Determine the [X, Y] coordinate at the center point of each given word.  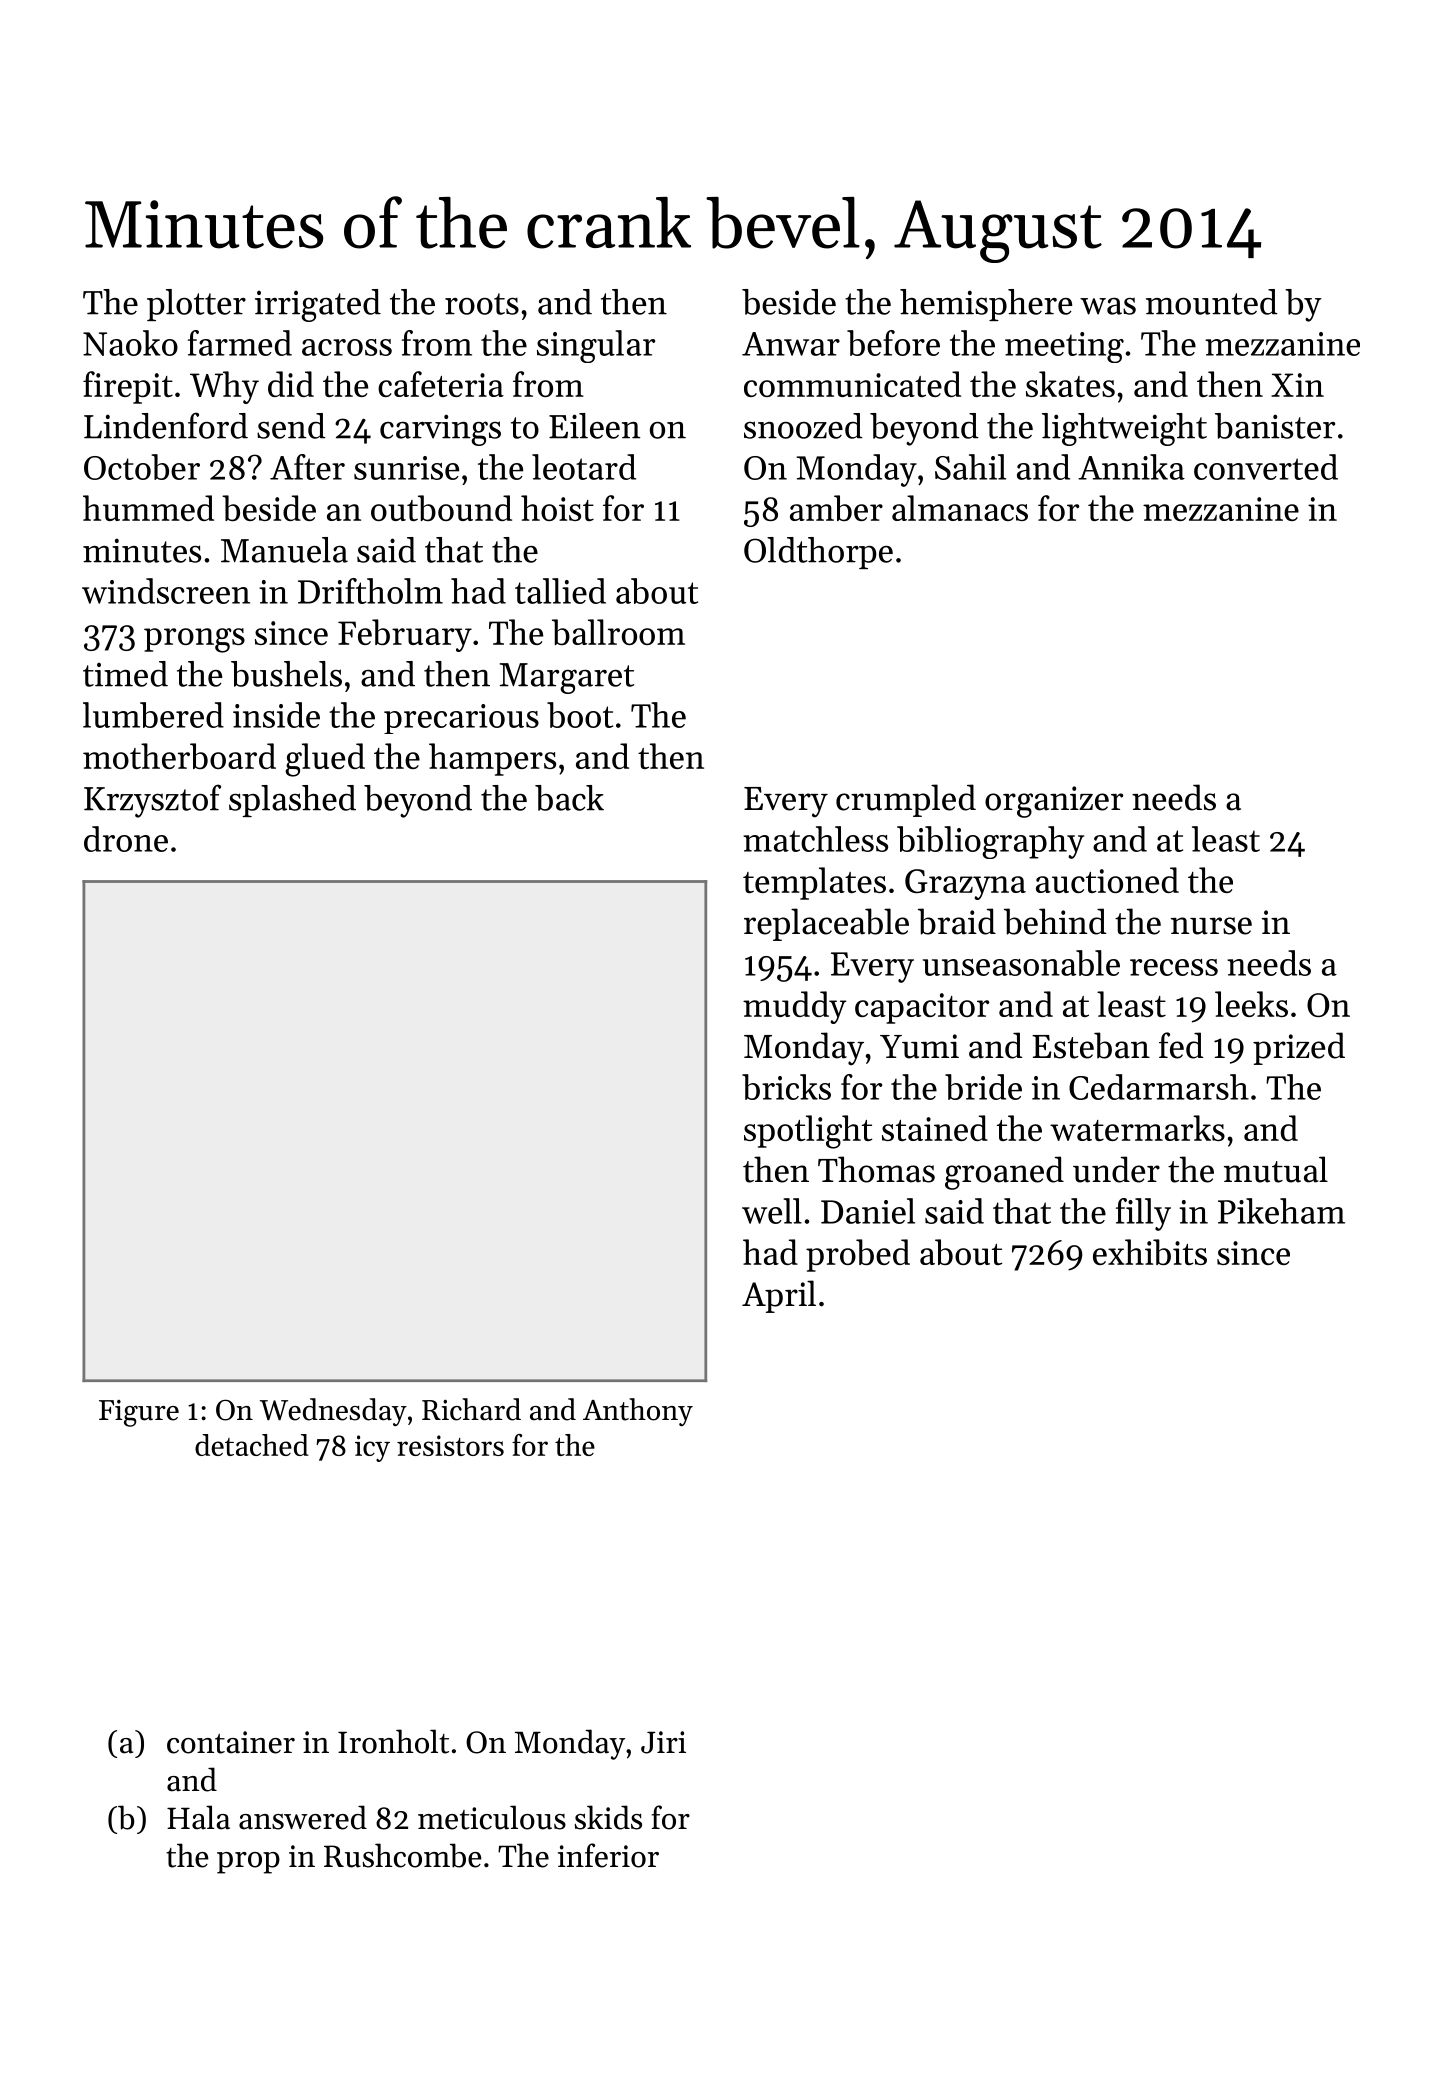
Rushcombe [403, 1855]
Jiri [663, 1742]
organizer [1054, 802]
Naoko [130, 343]
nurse [1211, 926]
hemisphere [986, 305]
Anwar [791, 344]
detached [252, 1445]
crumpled [906, 800]
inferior [608, 1855]
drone [126, 839]
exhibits [1150, 1252]
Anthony [638, 1412]
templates [814, 883]
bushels [286, 674]
